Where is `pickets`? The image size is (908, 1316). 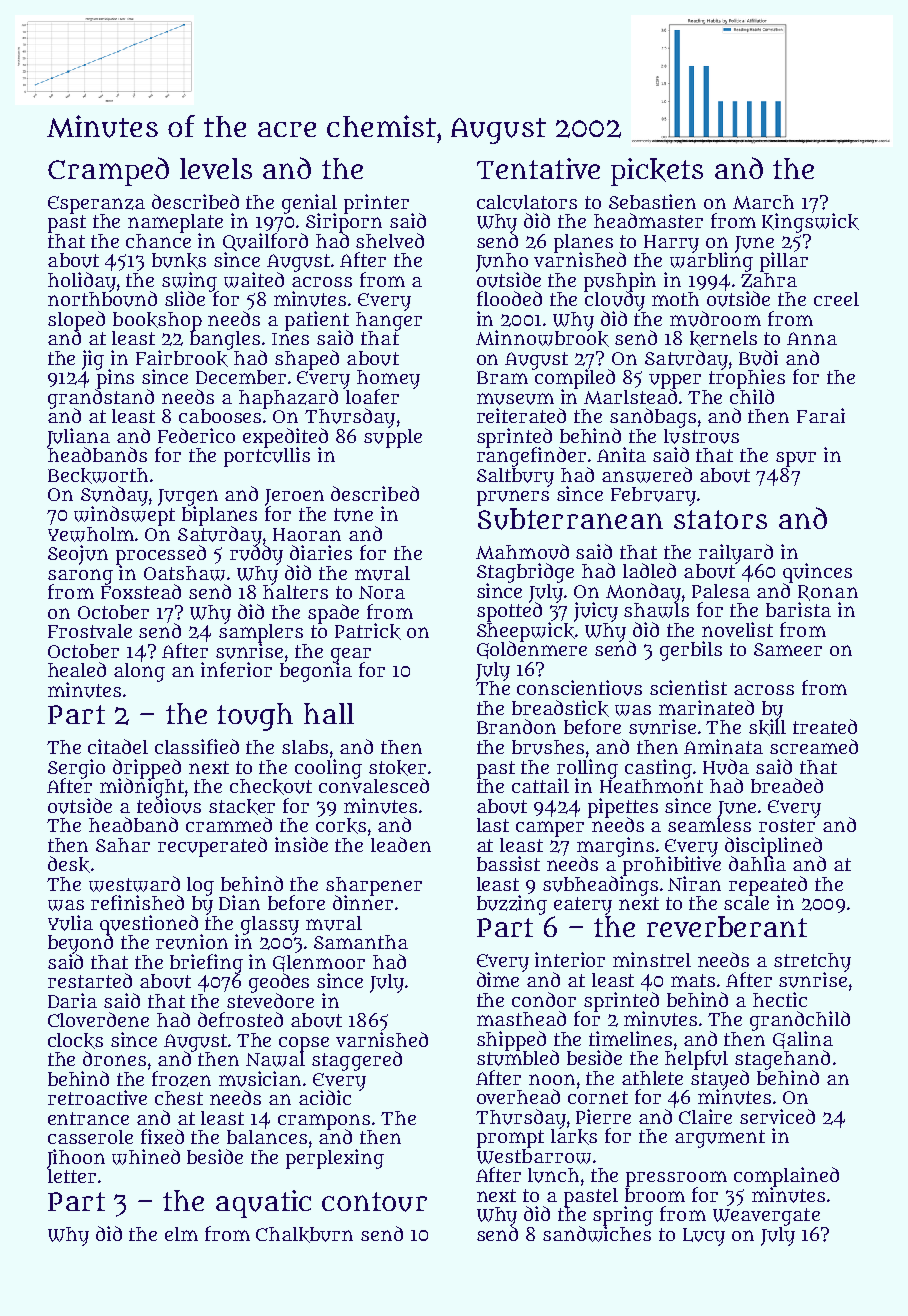 pickets is located at coordinates (657, 172).
